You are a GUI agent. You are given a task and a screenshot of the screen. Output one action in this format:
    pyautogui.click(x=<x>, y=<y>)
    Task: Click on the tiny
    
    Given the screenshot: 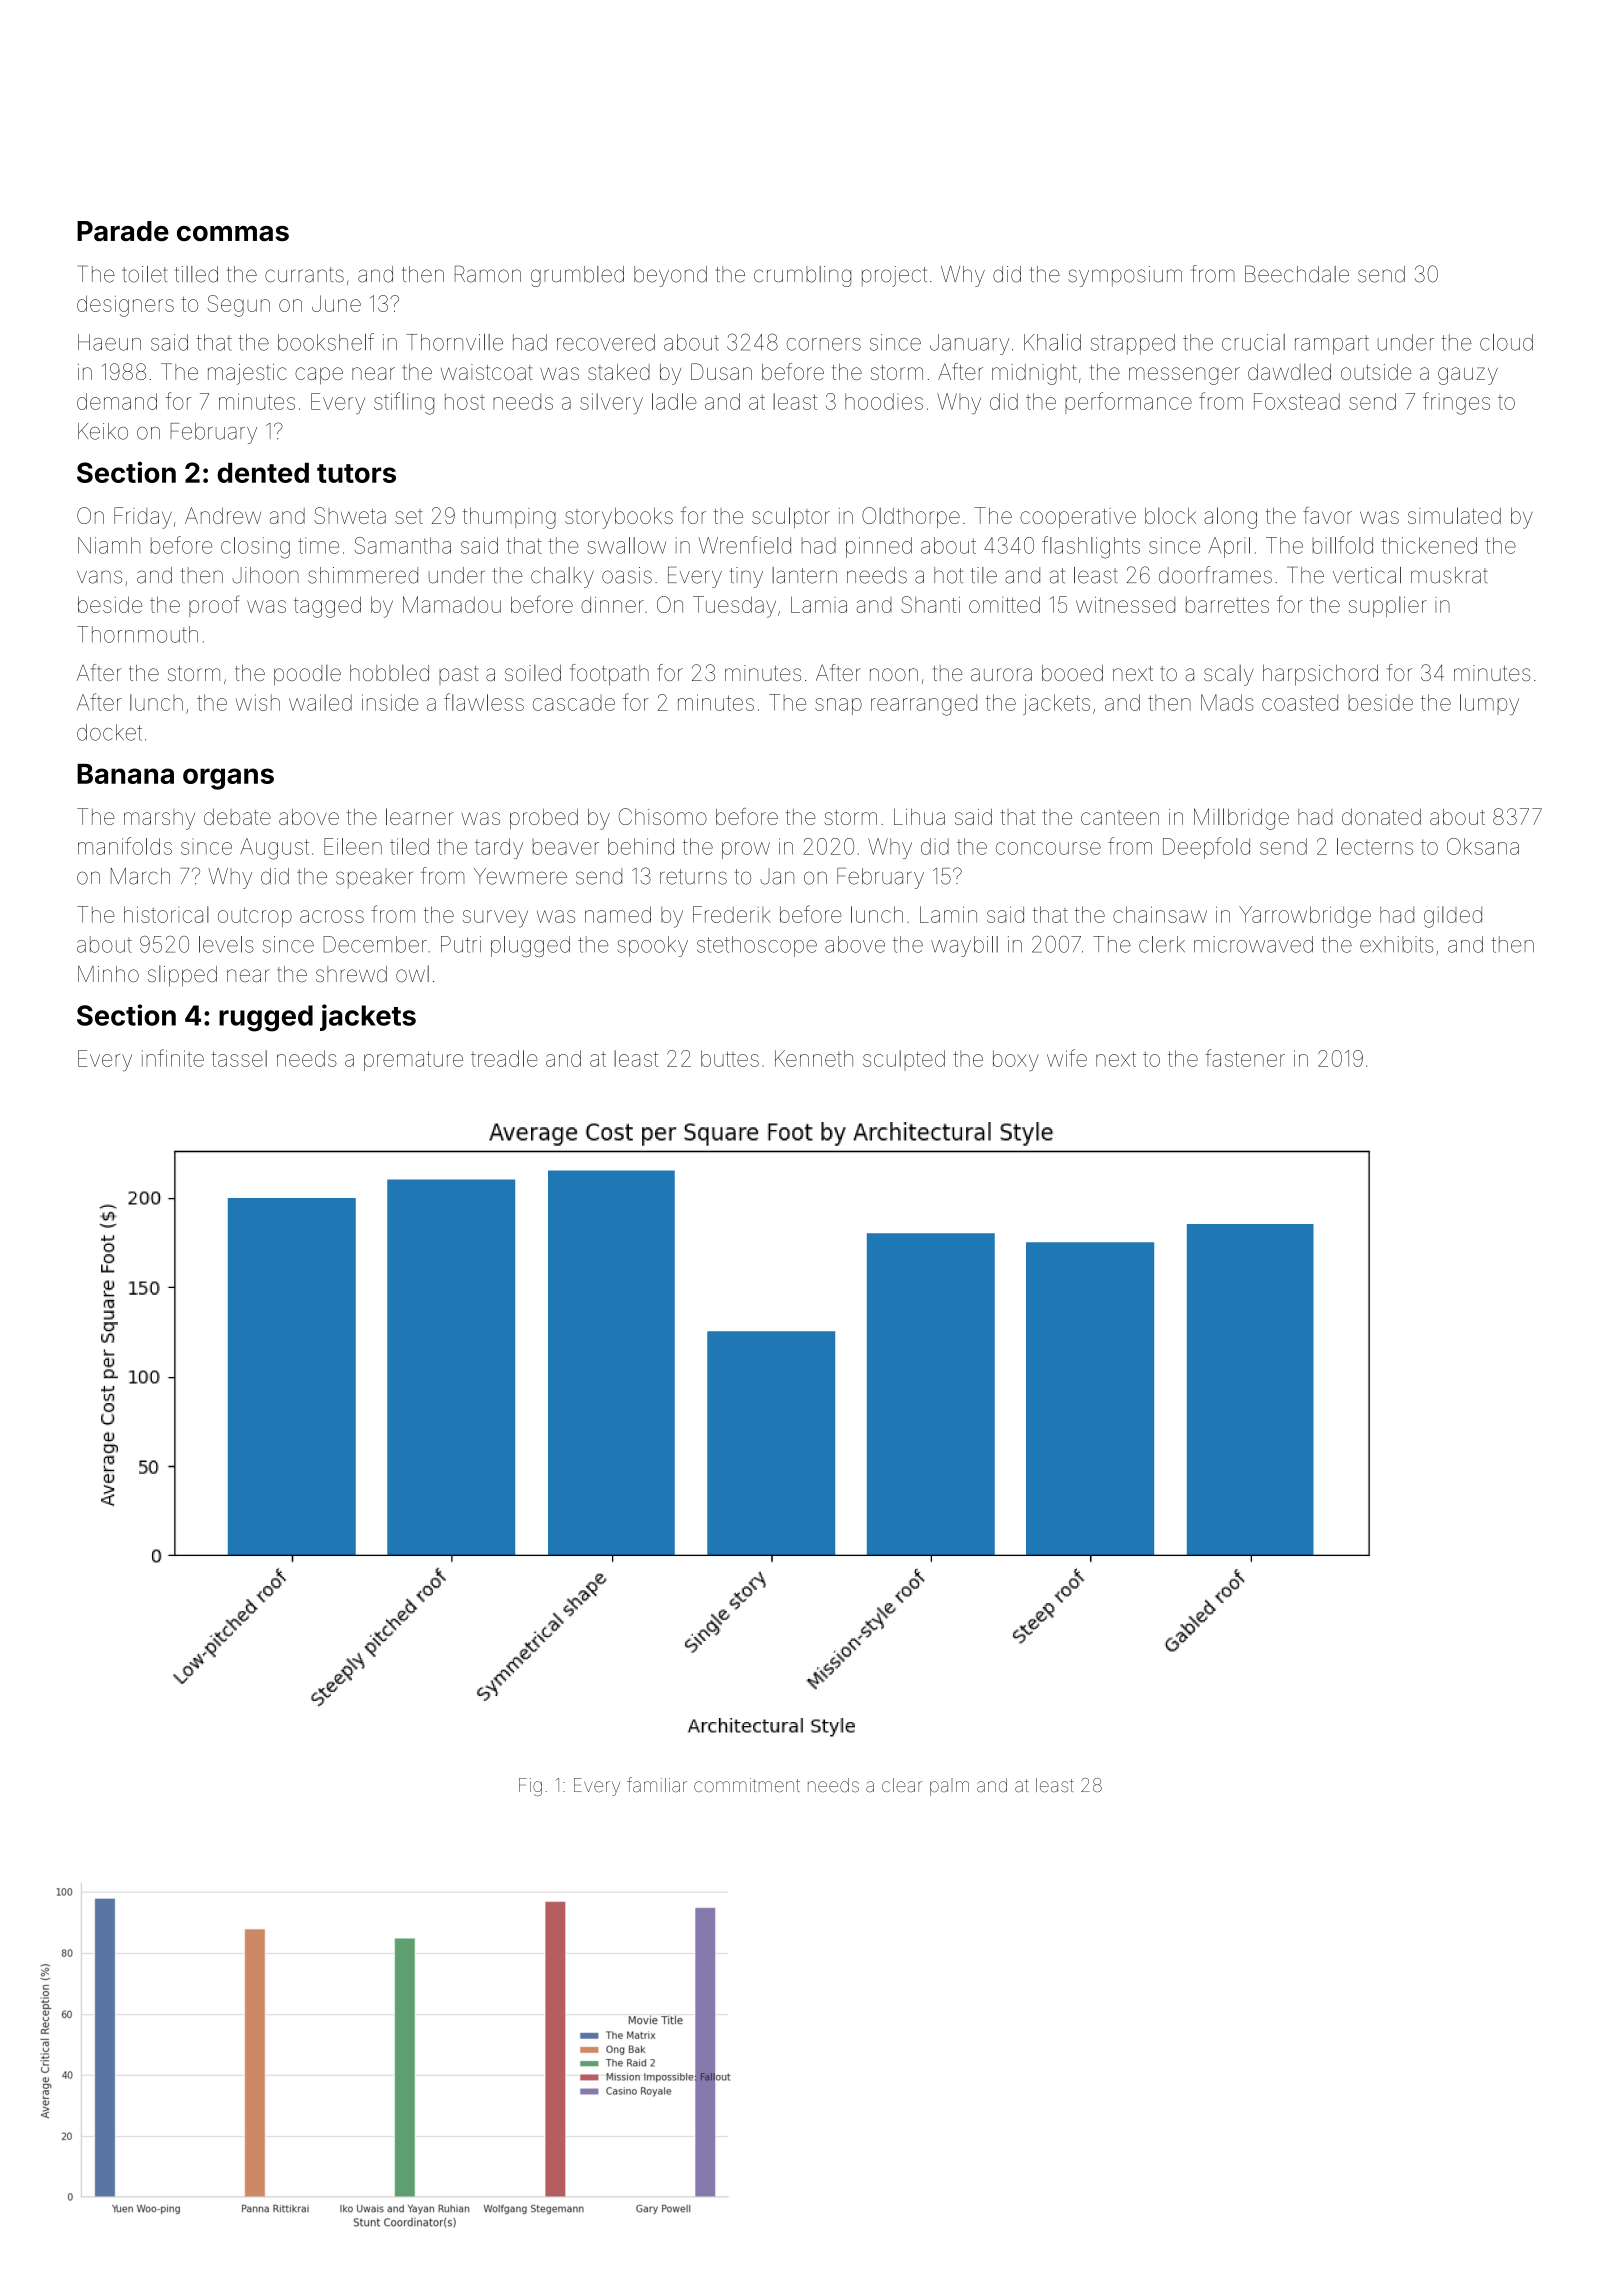 What is the action you would take?
    pyautogui.click(x=746, y=577)
